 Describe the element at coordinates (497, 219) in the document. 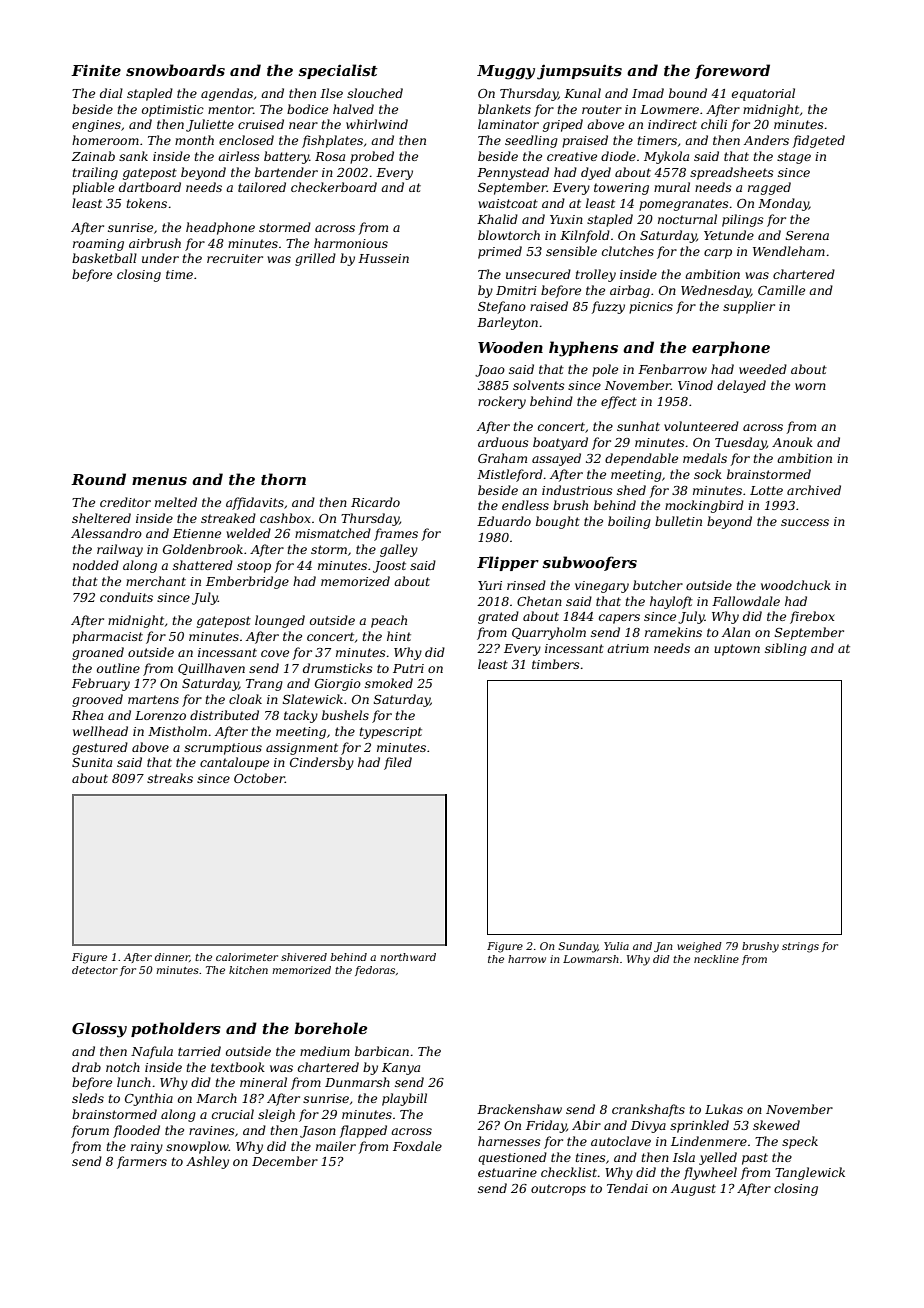

I see `Khalid` at that location.
